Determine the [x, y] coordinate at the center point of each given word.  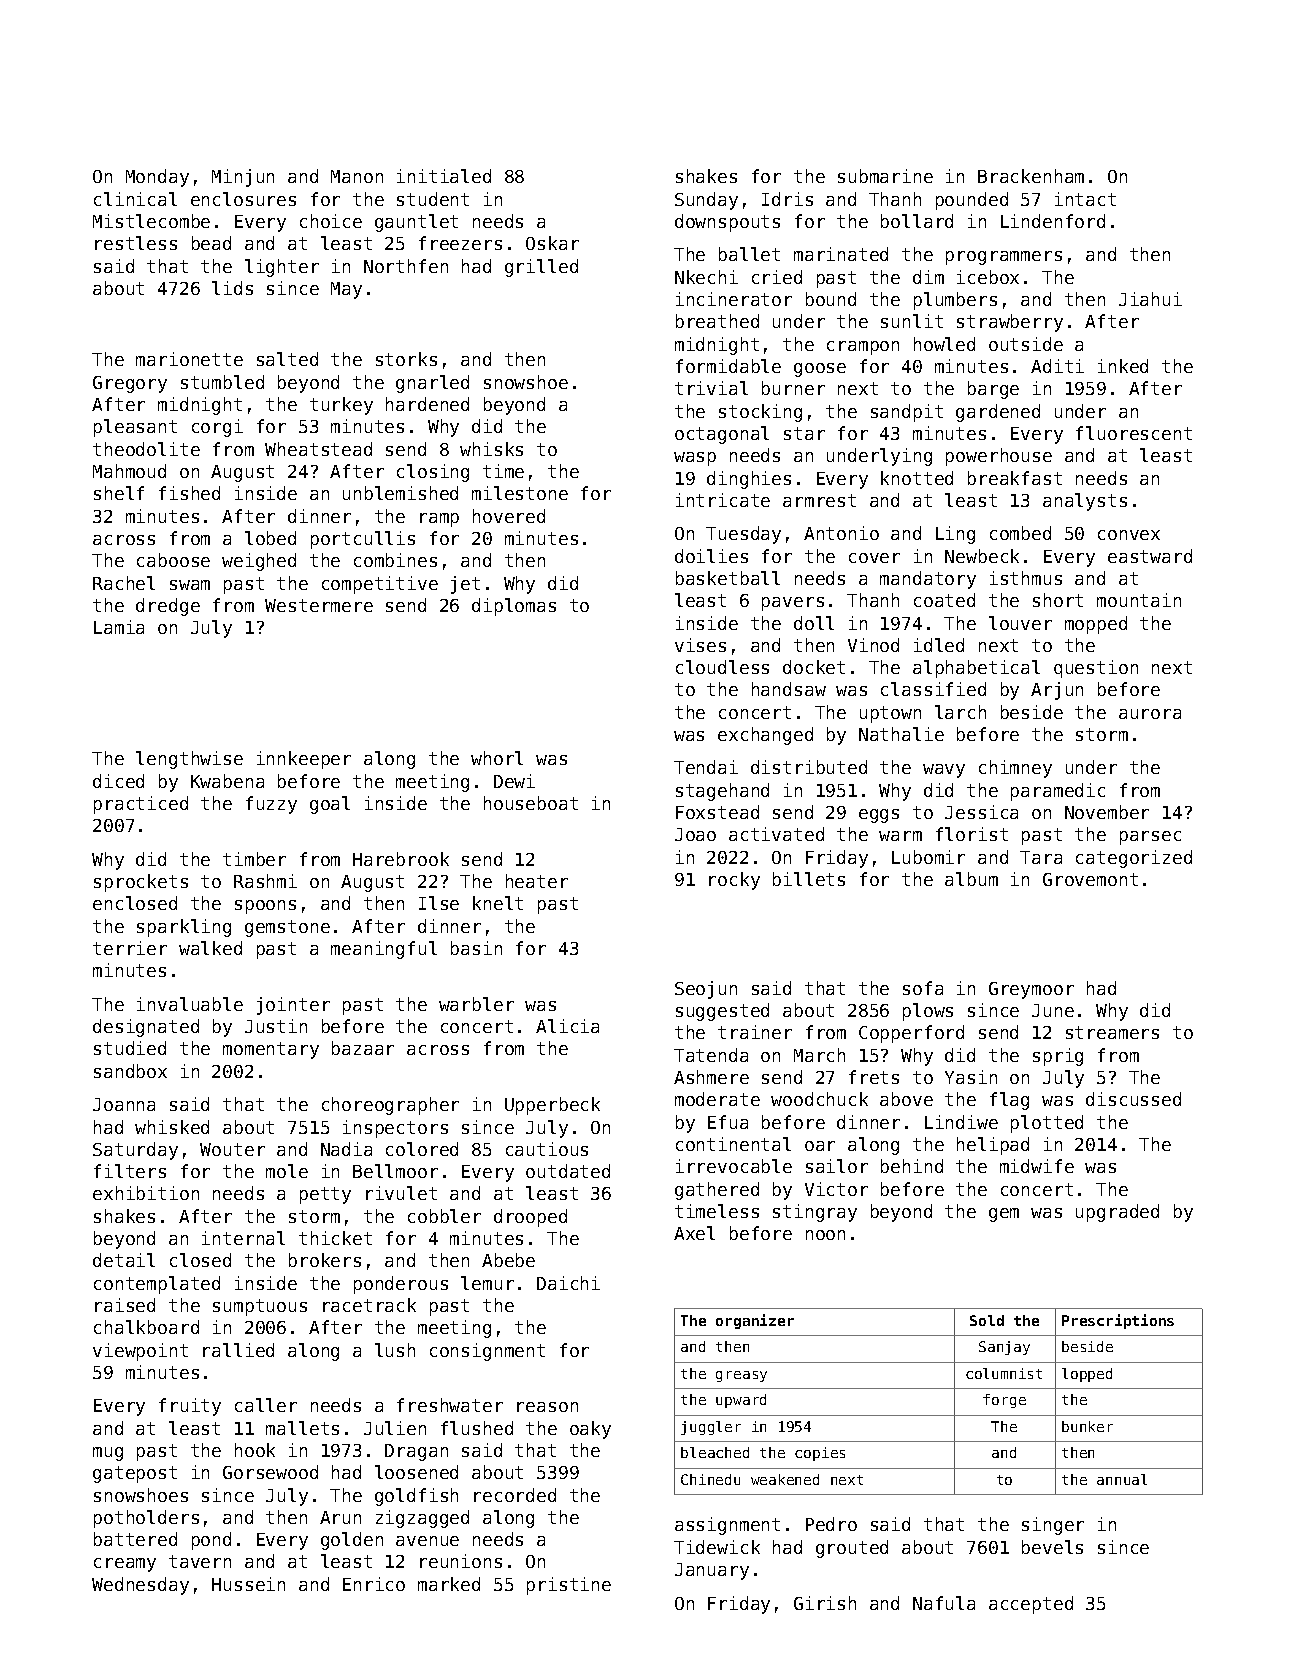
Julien [395, 1428]
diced [118, 781]
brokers [325, 1260]
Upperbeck [552, 1106]
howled [944, 344]
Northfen [406, 266]
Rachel [124, 583]
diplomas [514, 607]
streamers [1112, 1032]
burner [793, 388]
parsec [1150, 838]
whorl [497, 758]
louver [1020, 623]
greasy [741, 1376]
